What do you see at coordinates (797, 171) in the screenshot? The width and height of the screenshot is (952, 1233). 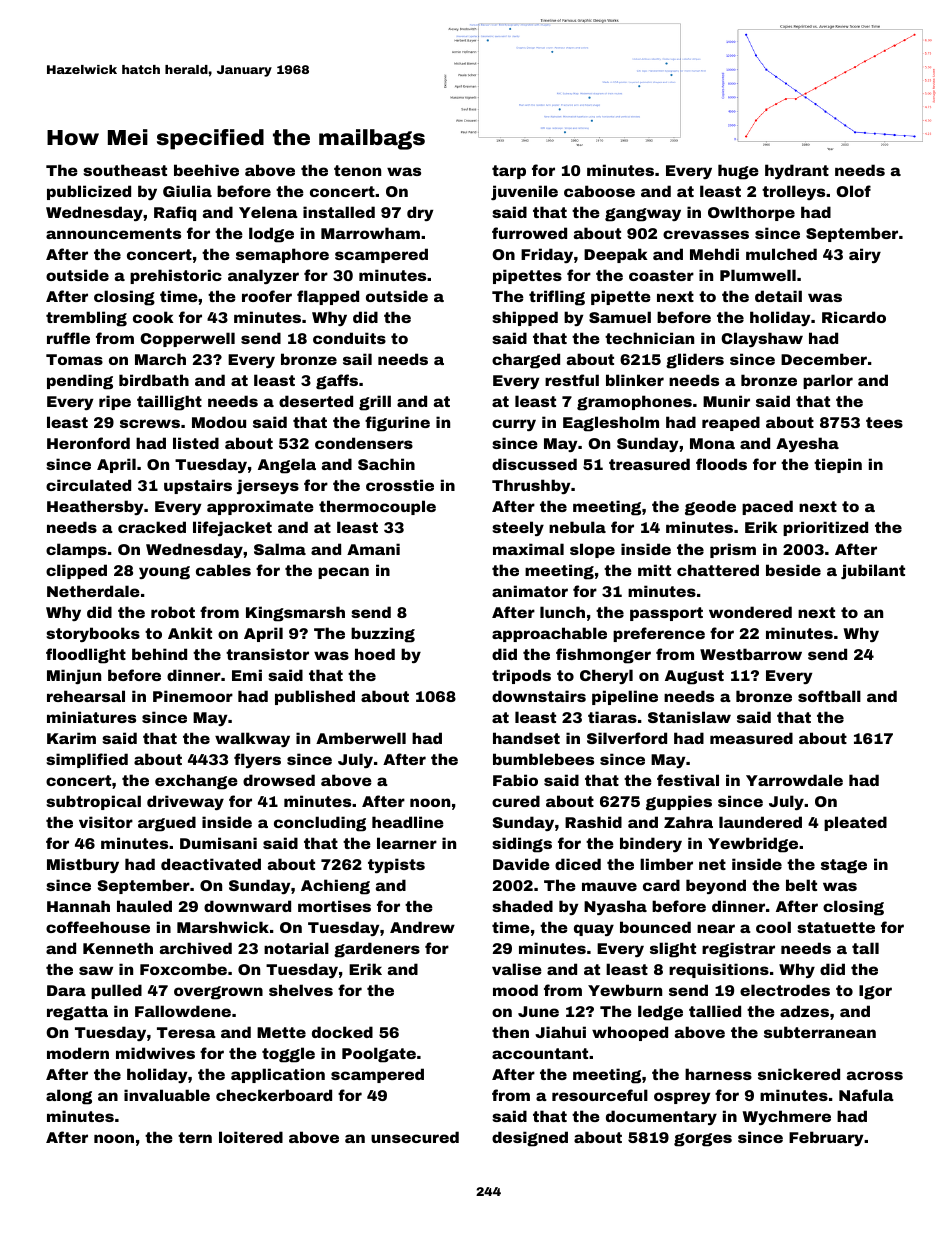 I see `hydrant` at bounding box center [797, 171].
